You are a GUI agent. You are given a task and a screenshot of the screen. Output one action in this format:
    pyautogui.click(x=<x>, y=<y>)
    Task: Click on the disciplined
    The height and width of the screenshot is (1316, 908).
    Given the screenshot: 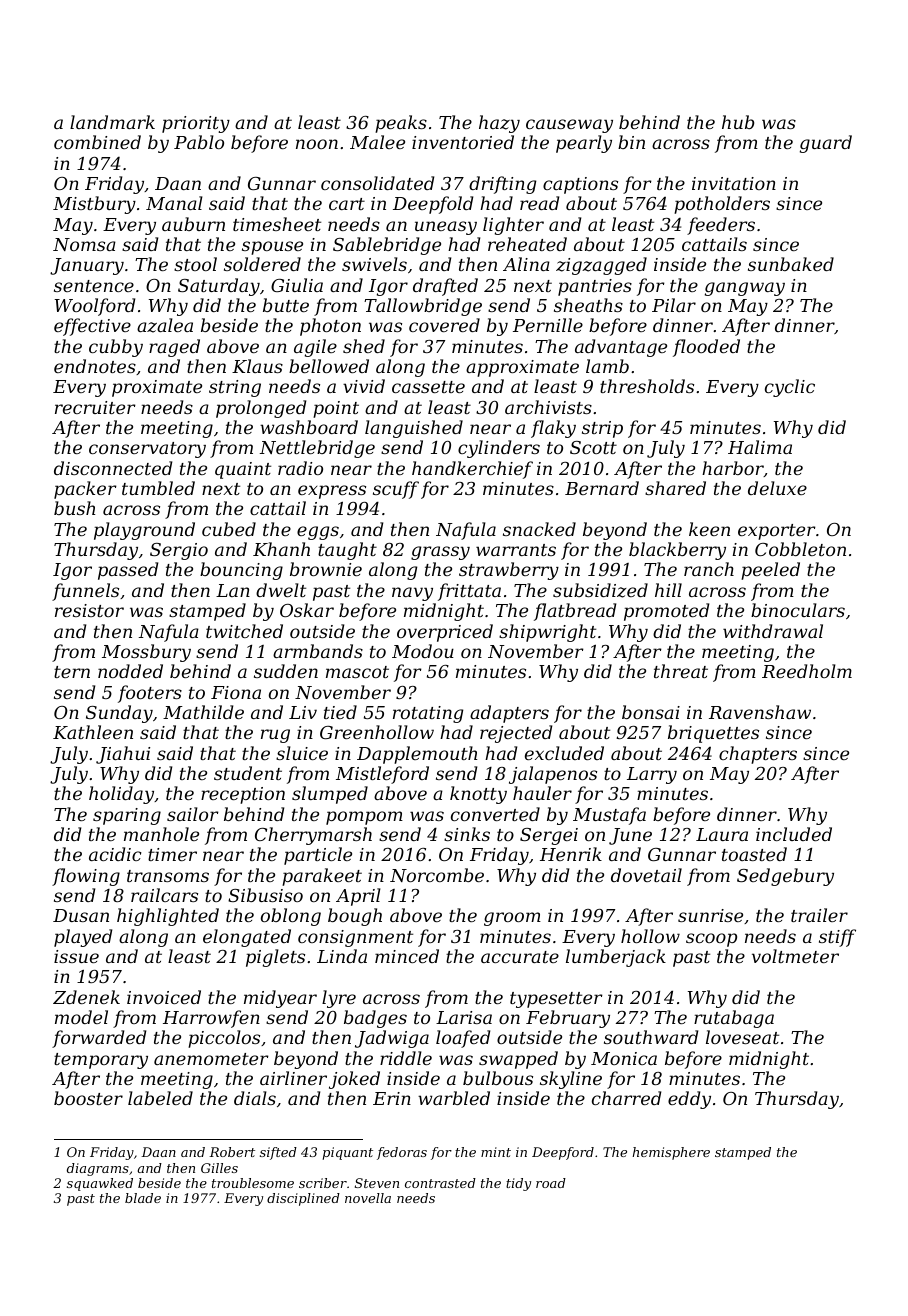 What is the action you would take?
    pyautogui.click(x=303, y=1199)
